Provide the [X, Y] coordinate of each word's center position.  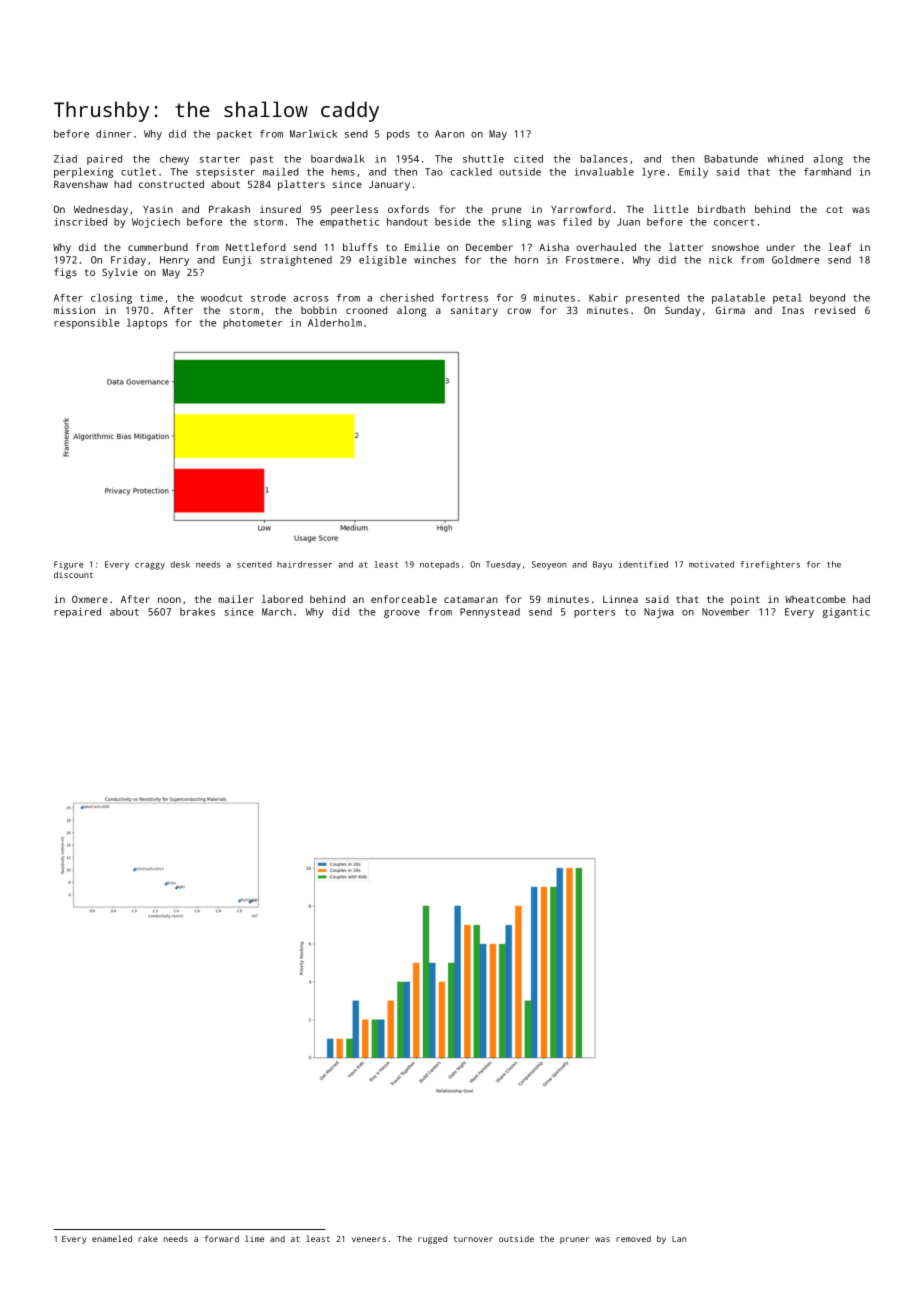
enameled [112, 1238]
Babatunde [731, 159]
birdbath [721, 209]
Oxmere [90, 599]
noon [169, 600]
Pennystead [490, 613]
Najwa [659, 613]
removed [633, 1239]
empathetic [349, 223]
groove [402, 614]
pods [398, 135]
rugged [432, 1239]
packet [234, 135]
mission [74, 310]
